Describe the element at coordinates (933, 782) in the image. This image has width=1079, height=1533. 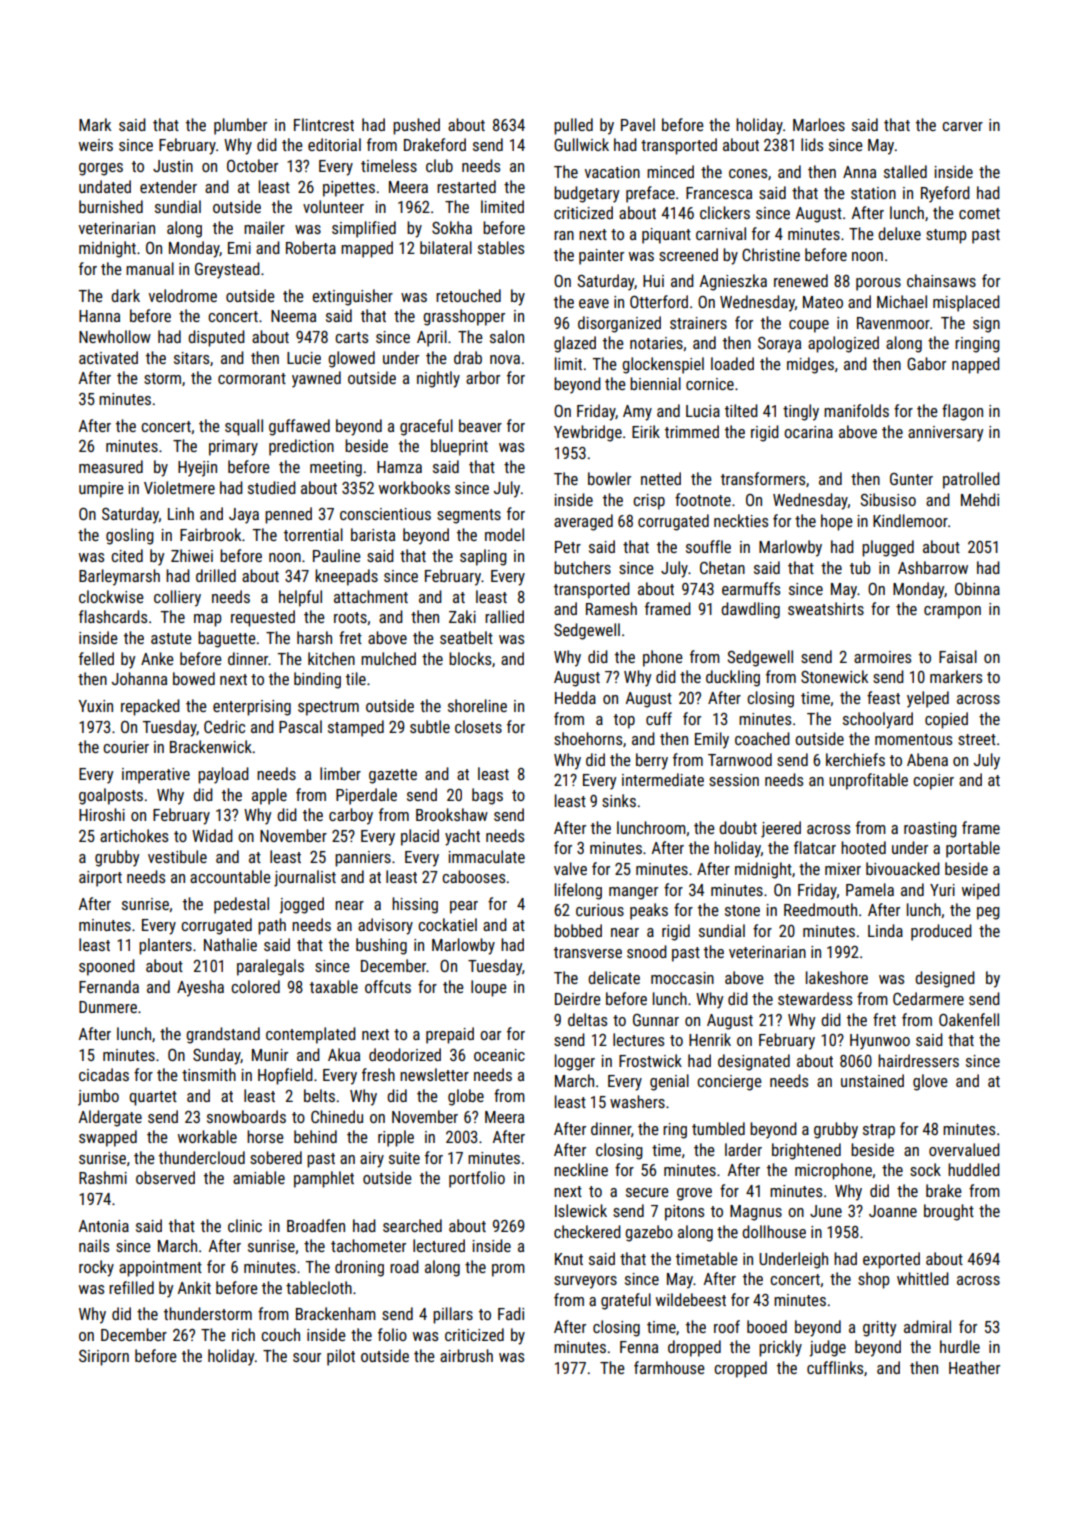
I see `copier` at that location.
